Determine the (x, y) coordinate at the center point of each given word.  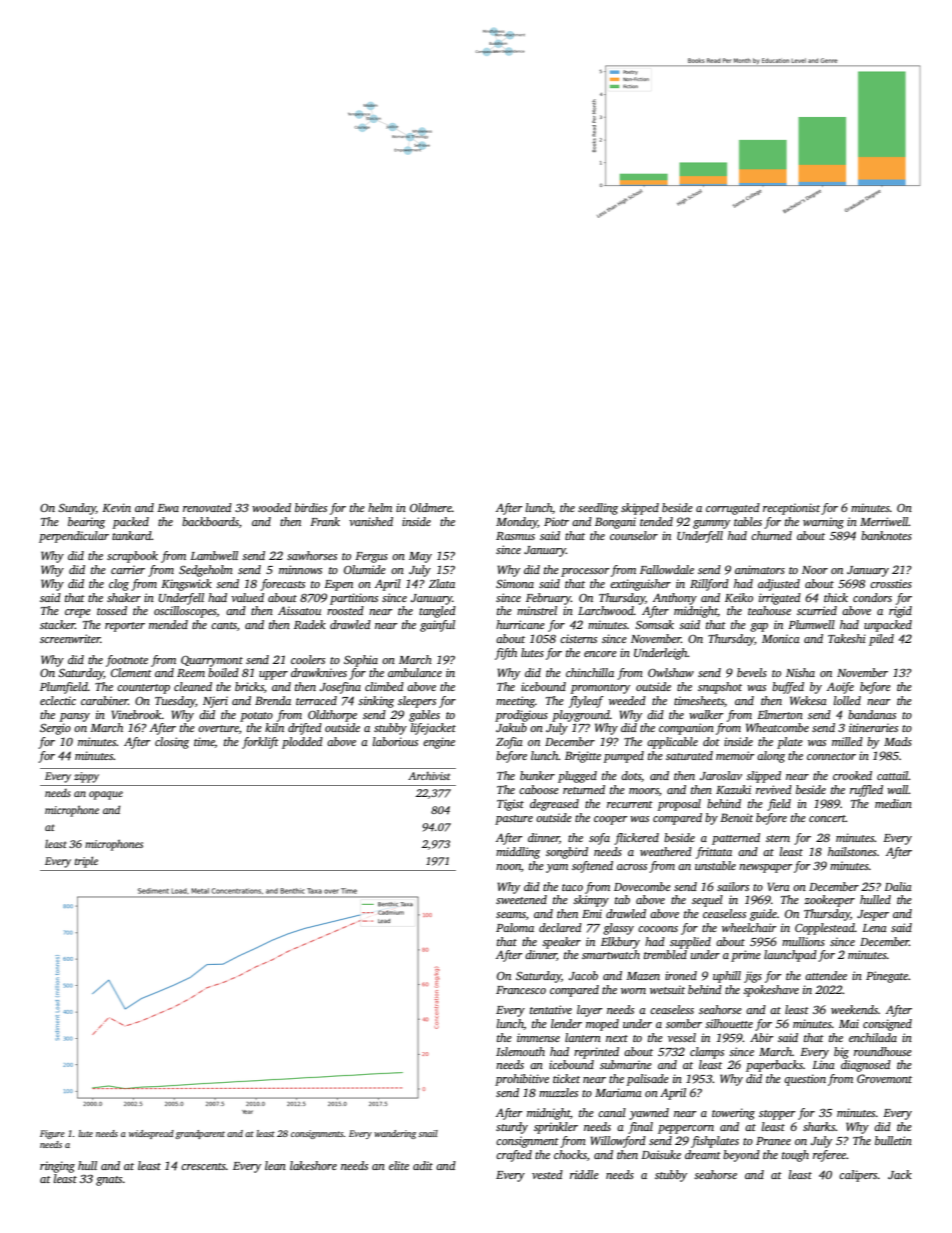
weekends (854, 1009)
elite (399, 1165)
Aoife (840, 688)
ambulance (415, 672)
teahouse (769, 610)
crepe (78, 613)
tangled (437, 612)
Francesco (521, 990)
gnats (109, 1181)
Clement (131, 672)
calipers (858, 1176)
